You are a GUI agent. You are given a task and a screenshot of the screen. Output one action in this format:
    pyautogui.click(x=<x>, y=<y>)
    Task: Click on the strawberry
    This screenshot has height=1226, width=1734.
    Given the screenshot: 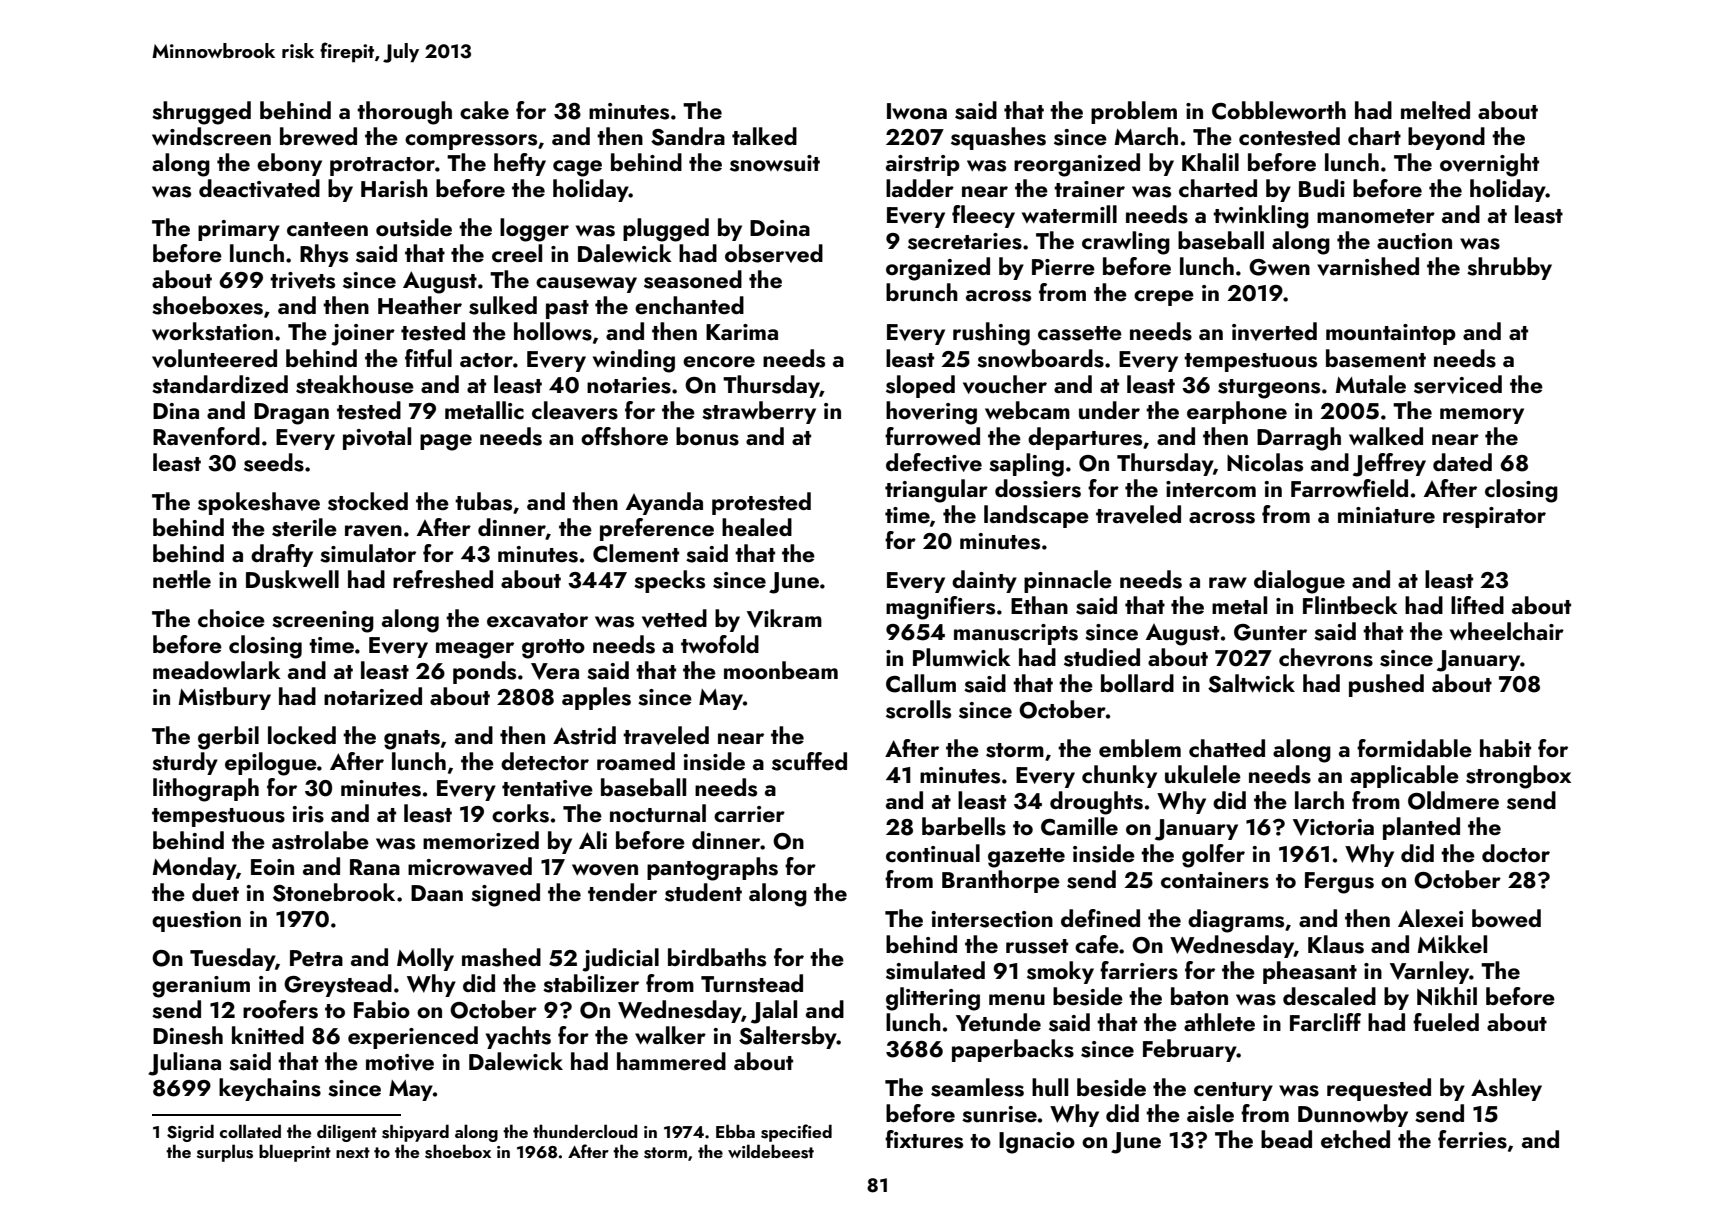 What is the action you would take?
    pyautogui.click(x=759, y=412)
